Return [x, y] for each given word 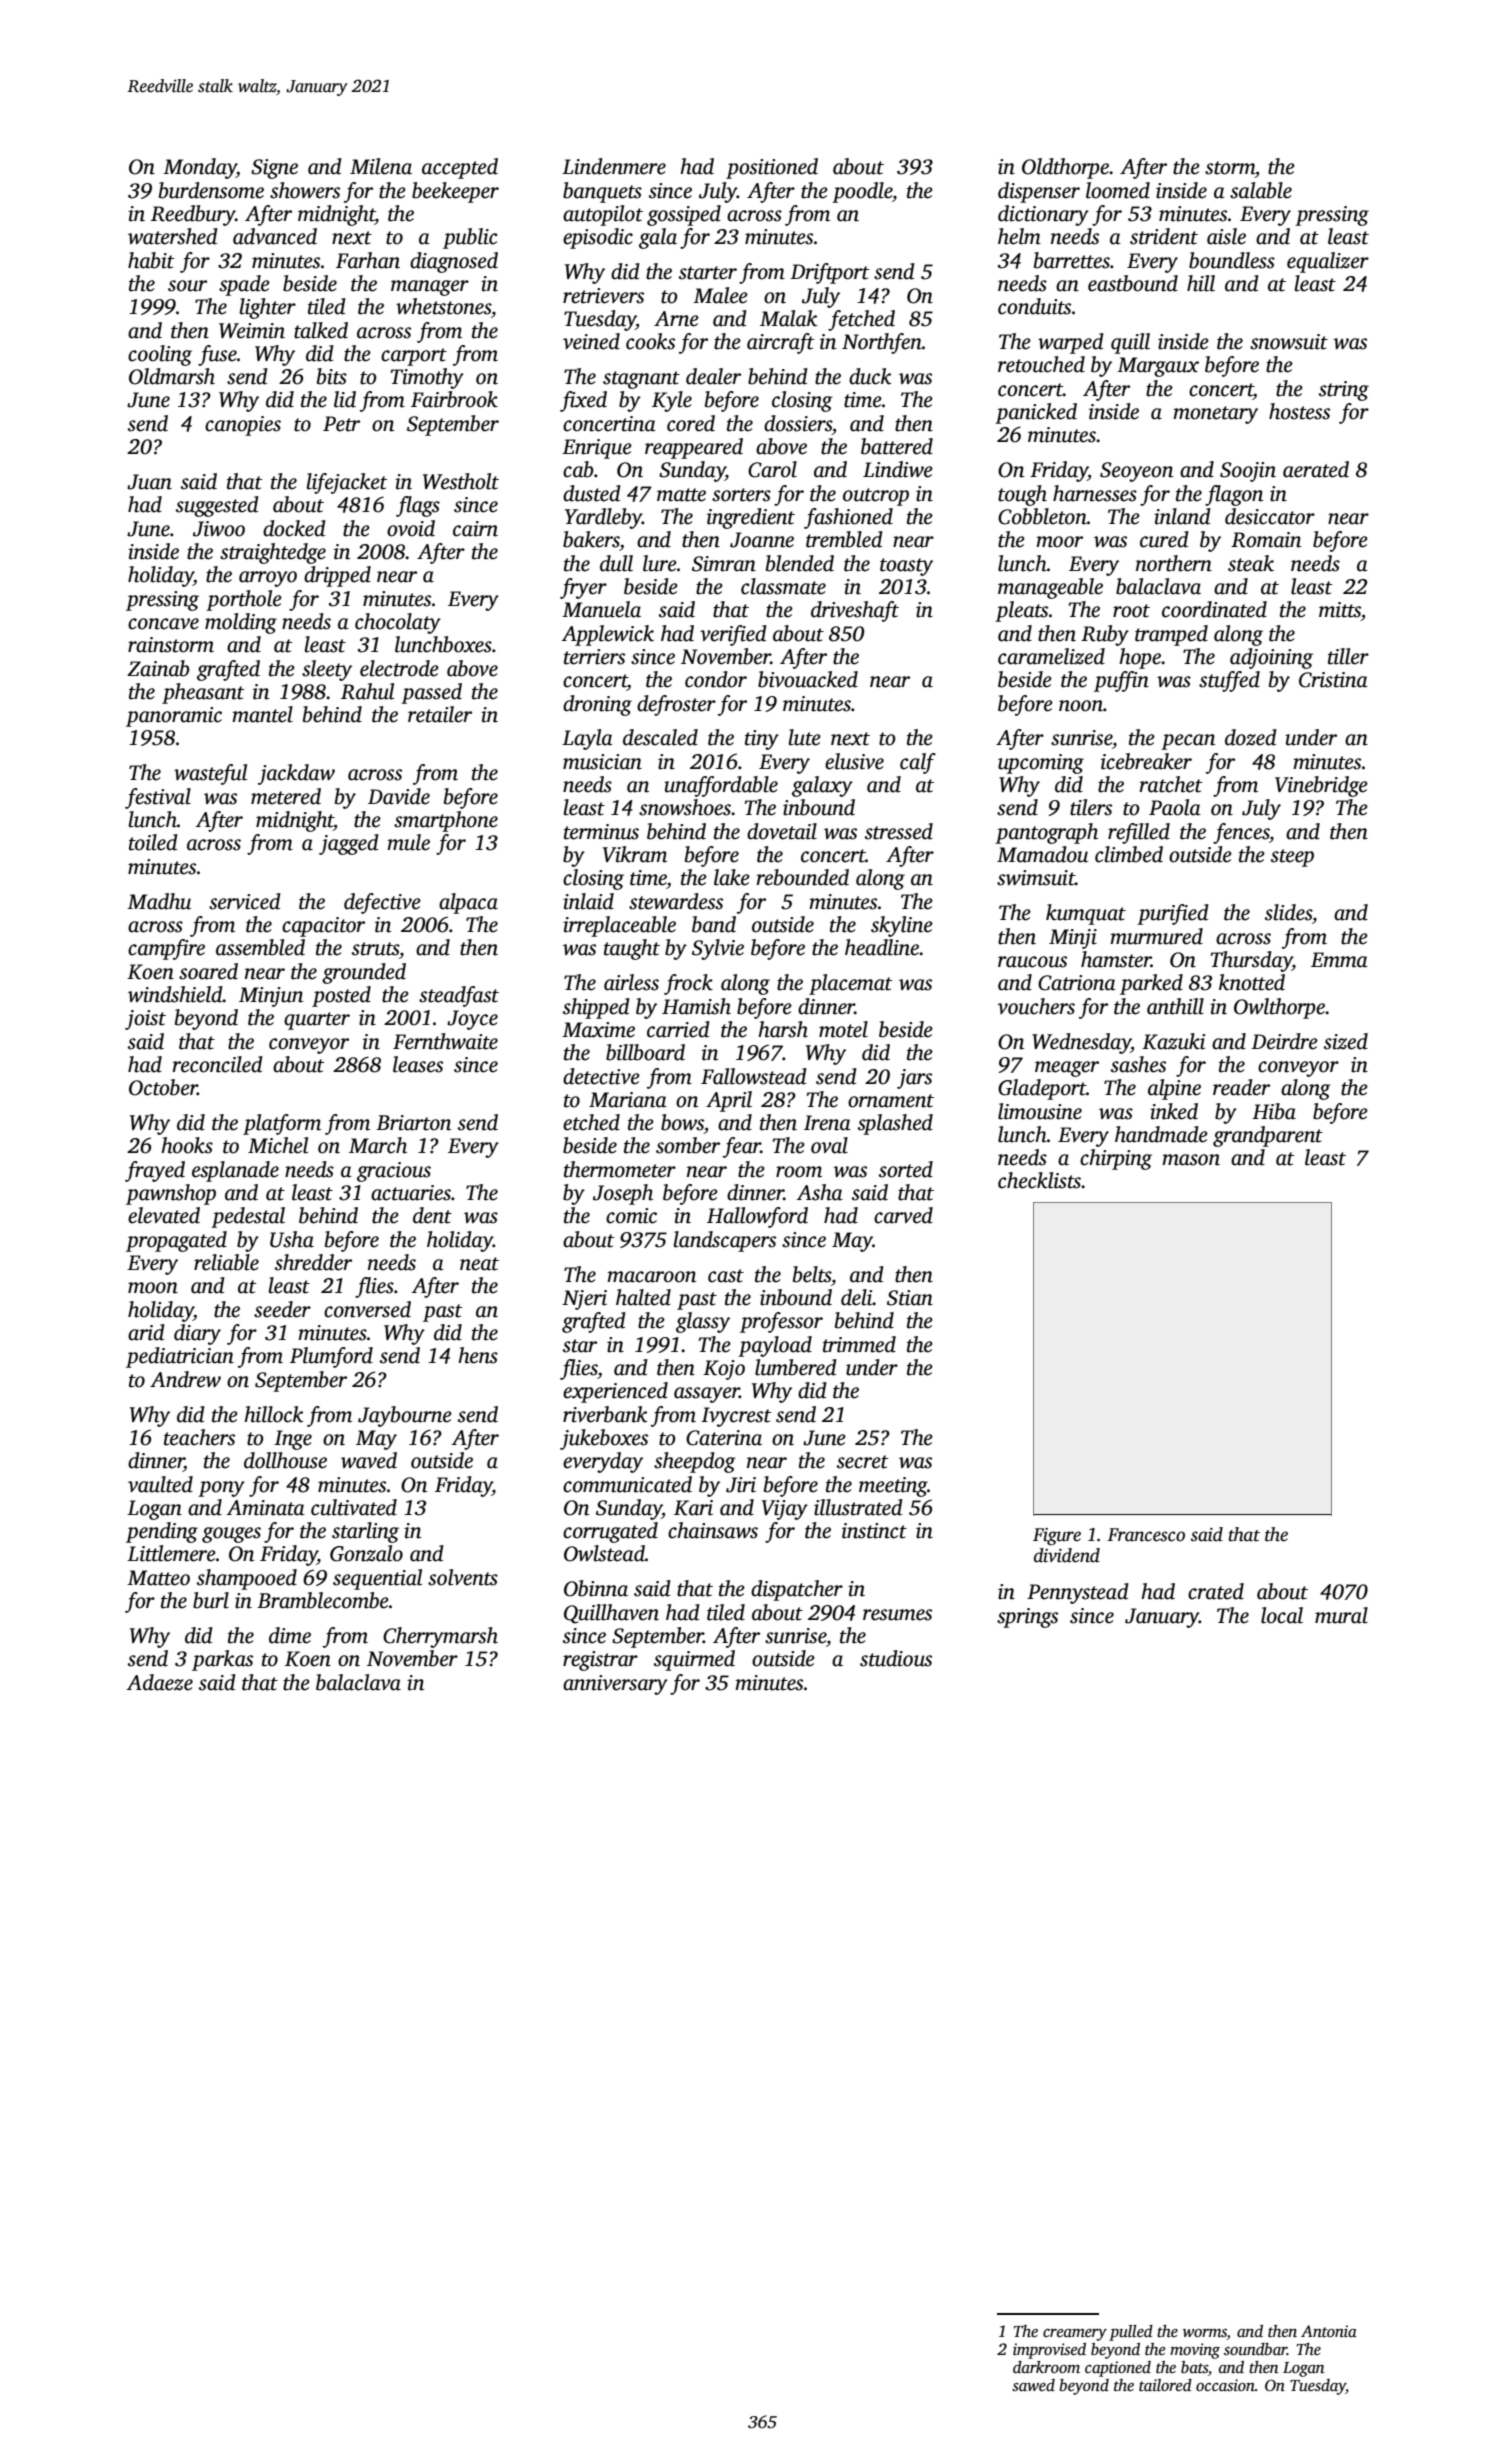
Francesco [1146, 1535]
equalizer [1328, 262]
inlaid [588, 901]
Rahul [367, 691]
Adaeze [160, 1682]
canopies [243, 426]
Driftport [829, 273]
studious [896, 1658]
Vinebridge [1321, 786]
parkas [222, 1660]
